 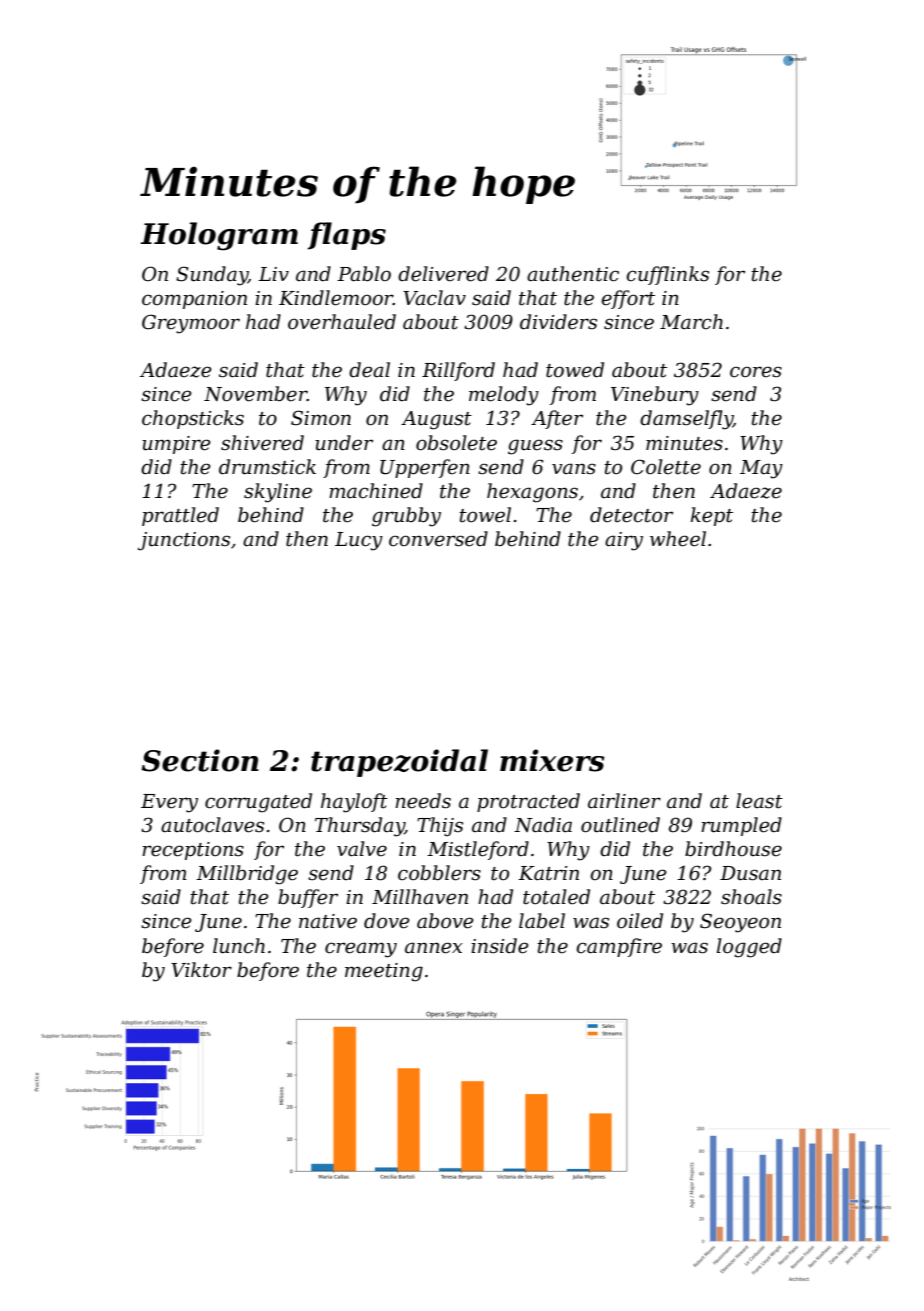 I want to click on prattled, so click(x=180, y=516).
